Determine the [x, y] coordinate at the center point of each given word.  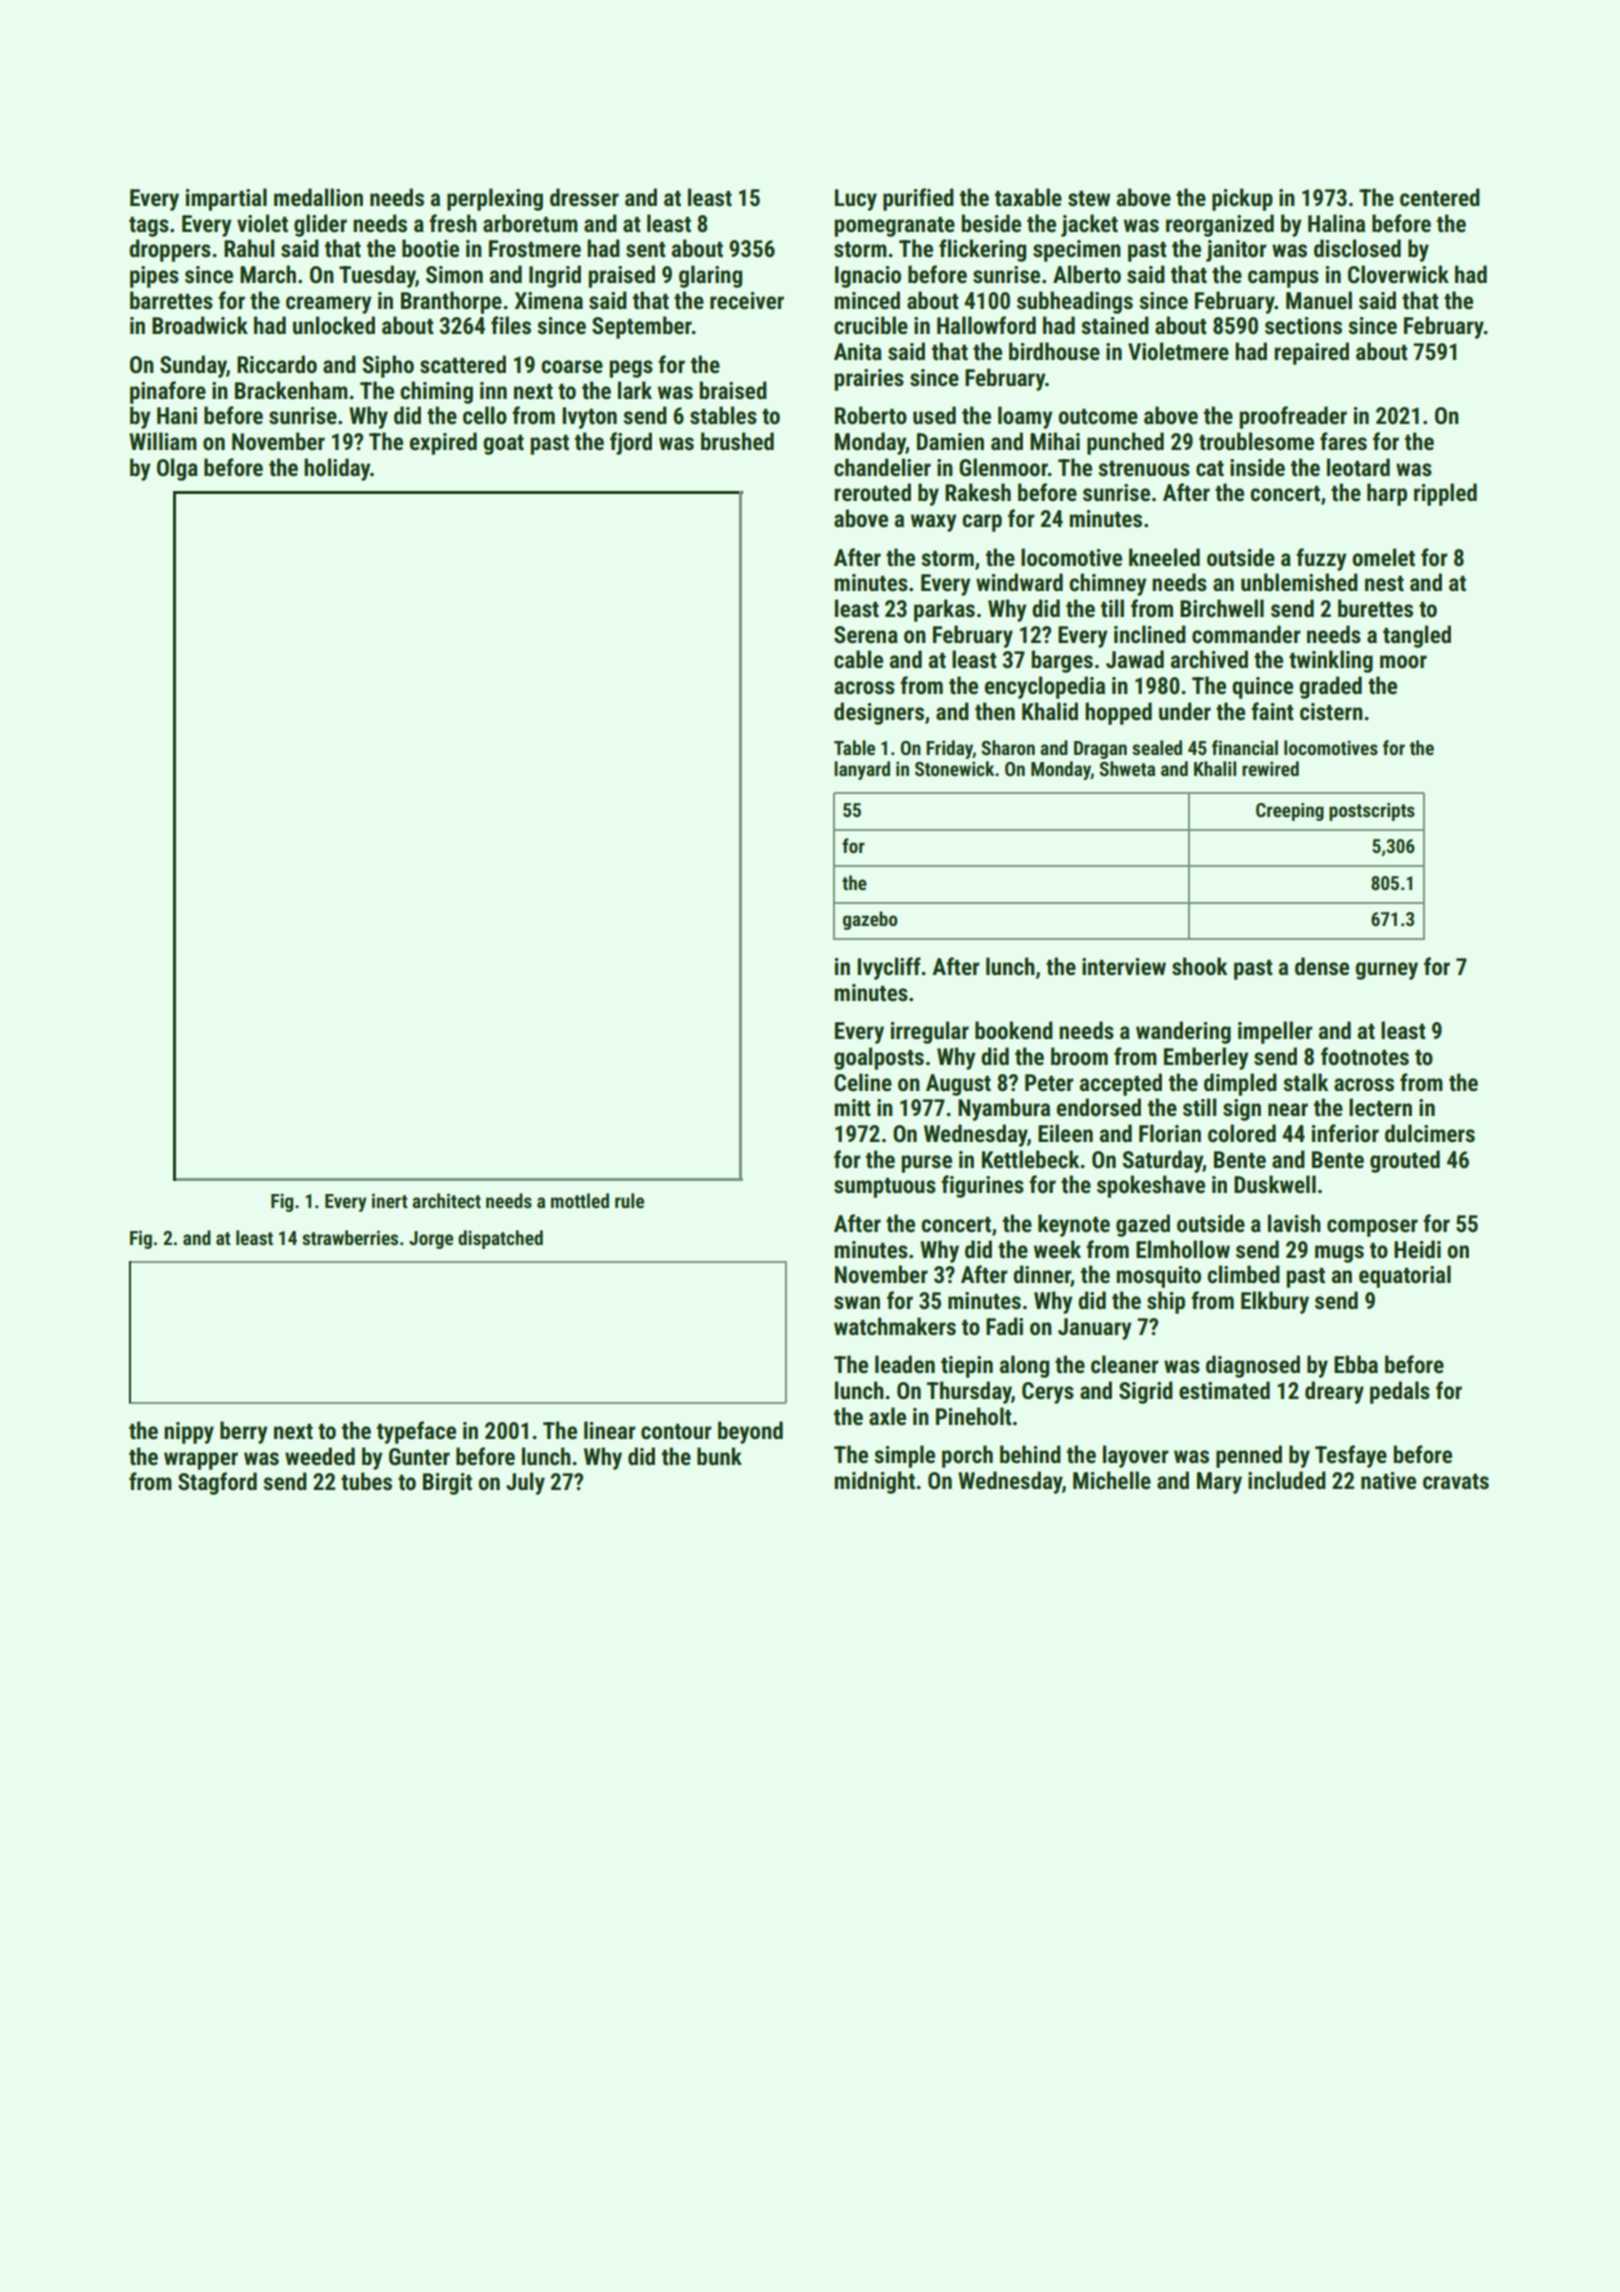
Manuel [1319, 300]
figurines [982, 1186]
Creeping [1290, 812]
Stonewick [954, 768]
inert [390, 1200]
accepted [1120, 1084]
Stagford [217, 1483]
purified [918, 199]
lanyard [862, 770]
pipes [154, 277]
